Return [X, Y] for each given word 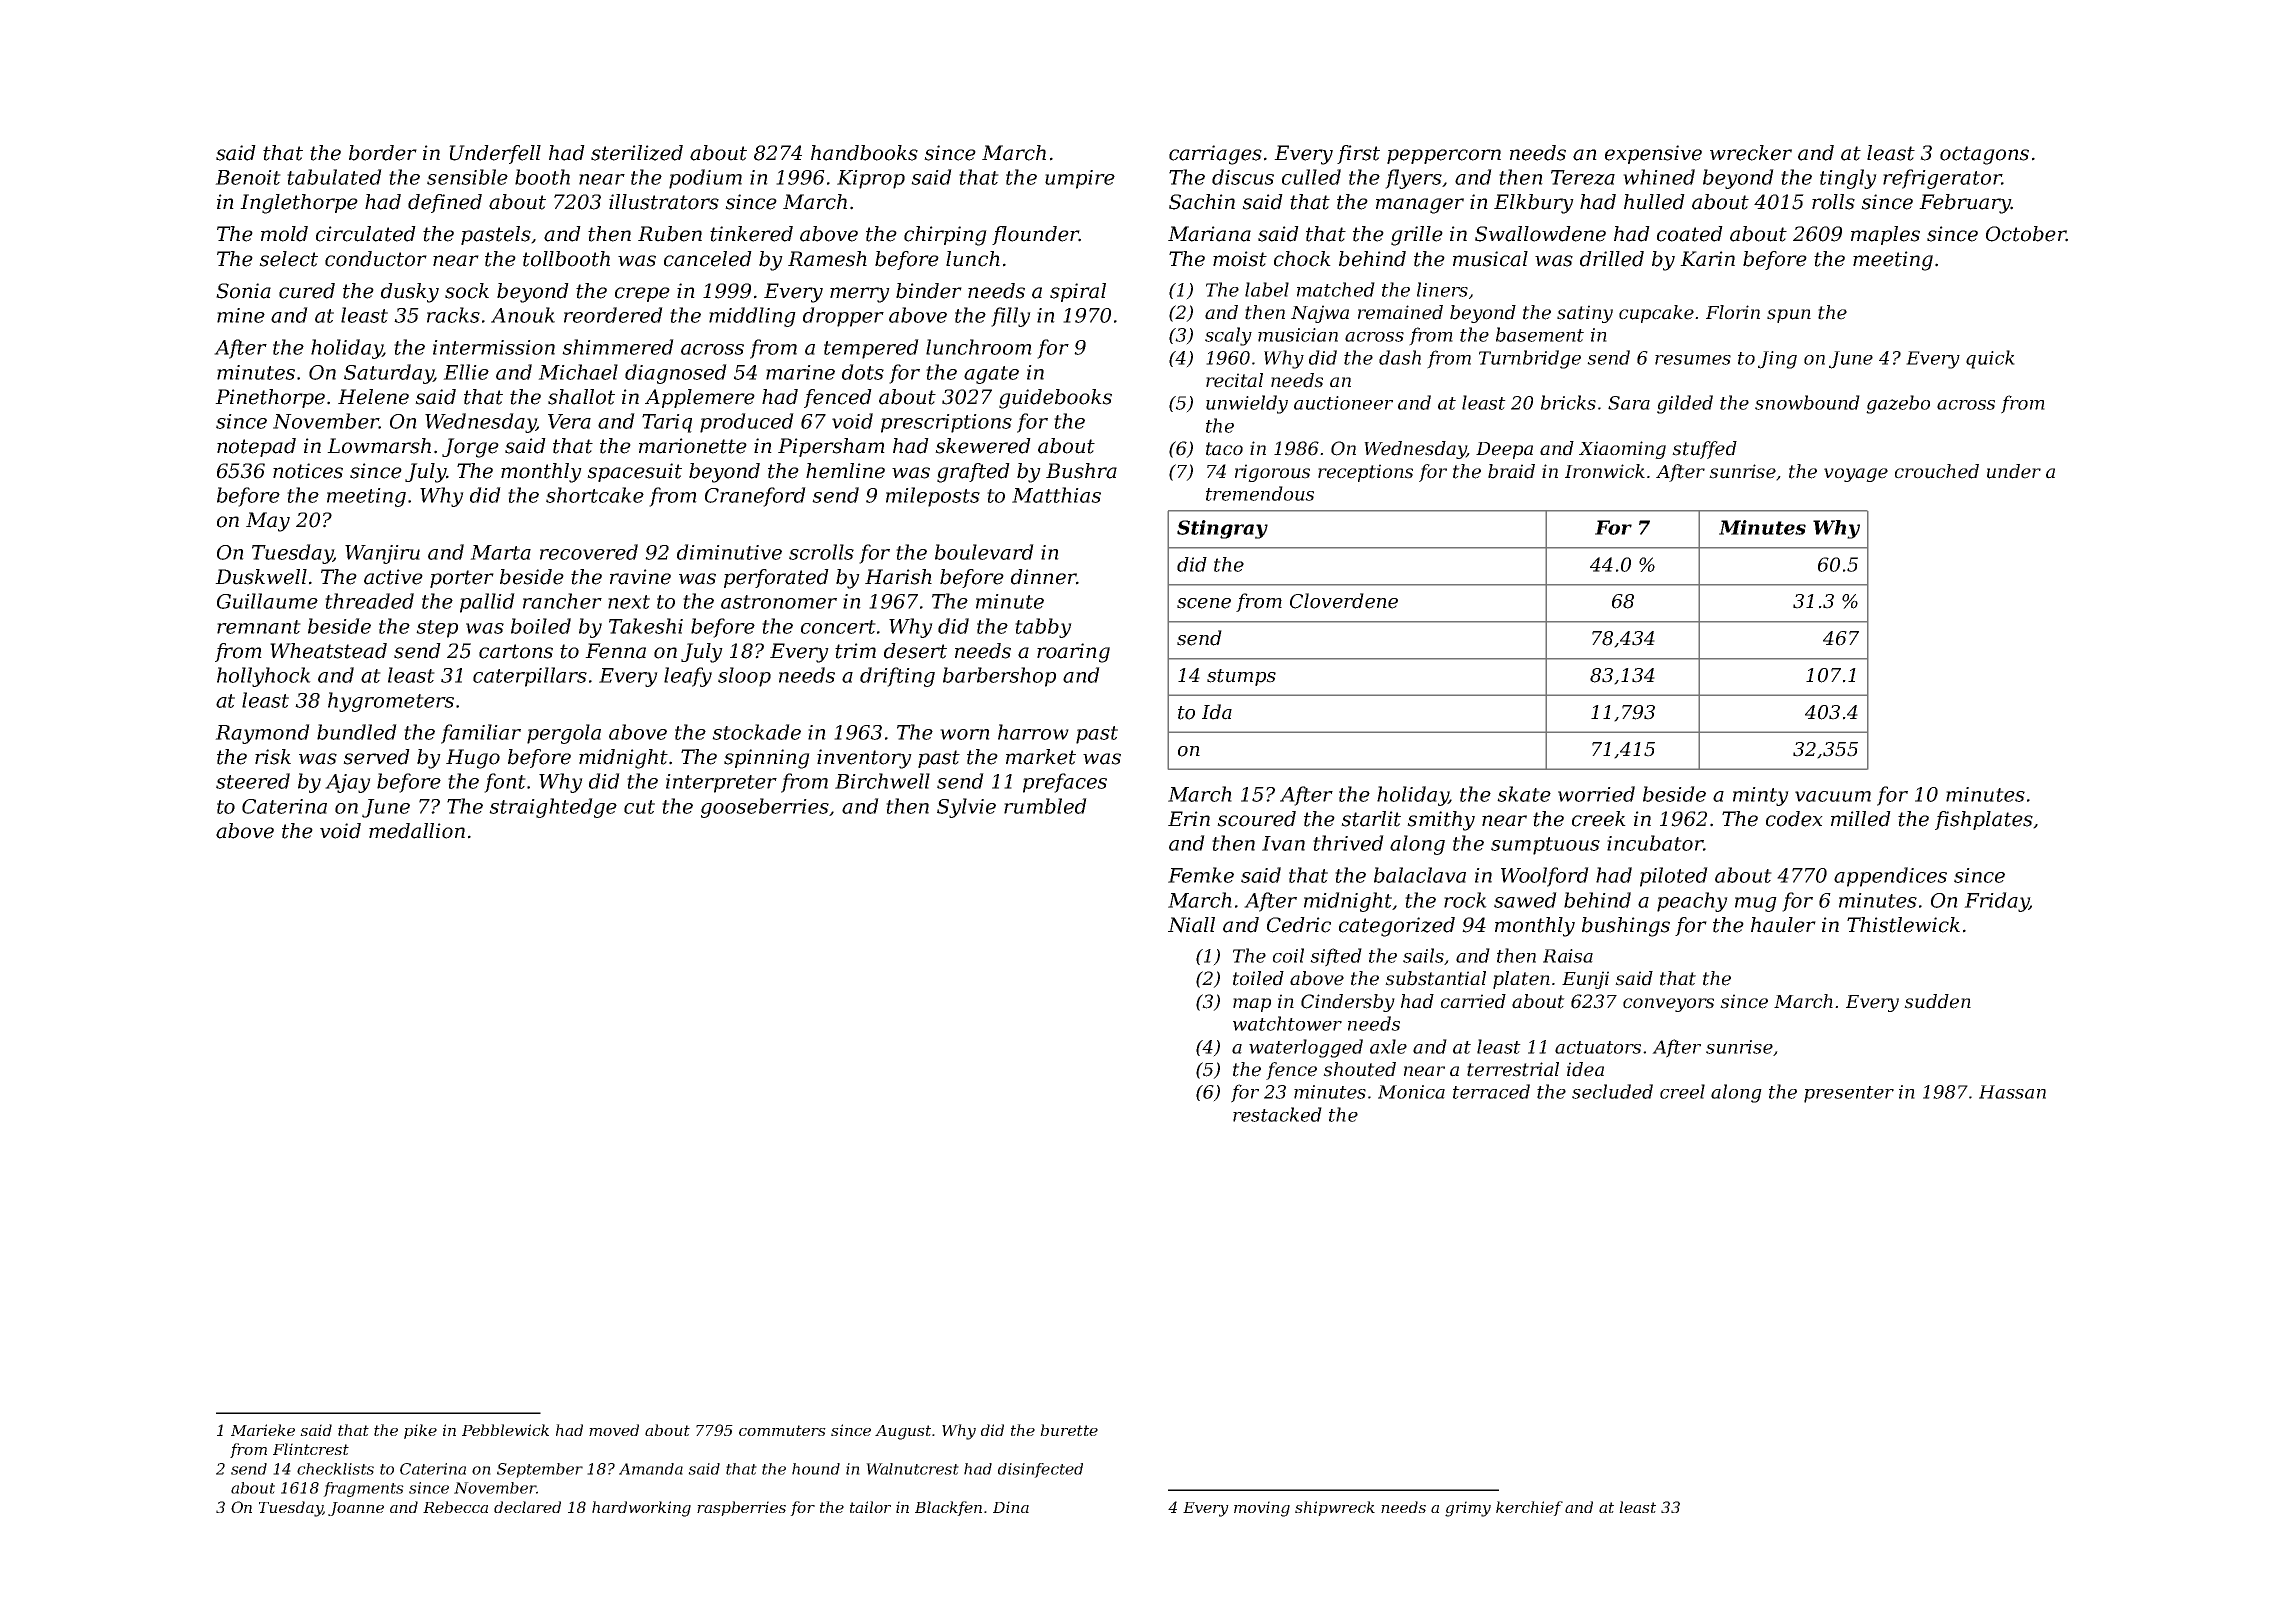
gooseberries [765, 808]
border [383, 153]
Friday [1996, 902]
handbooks [864, 153]
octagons [1984, 155]
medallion [417, 831]
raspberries [741, 1508]
